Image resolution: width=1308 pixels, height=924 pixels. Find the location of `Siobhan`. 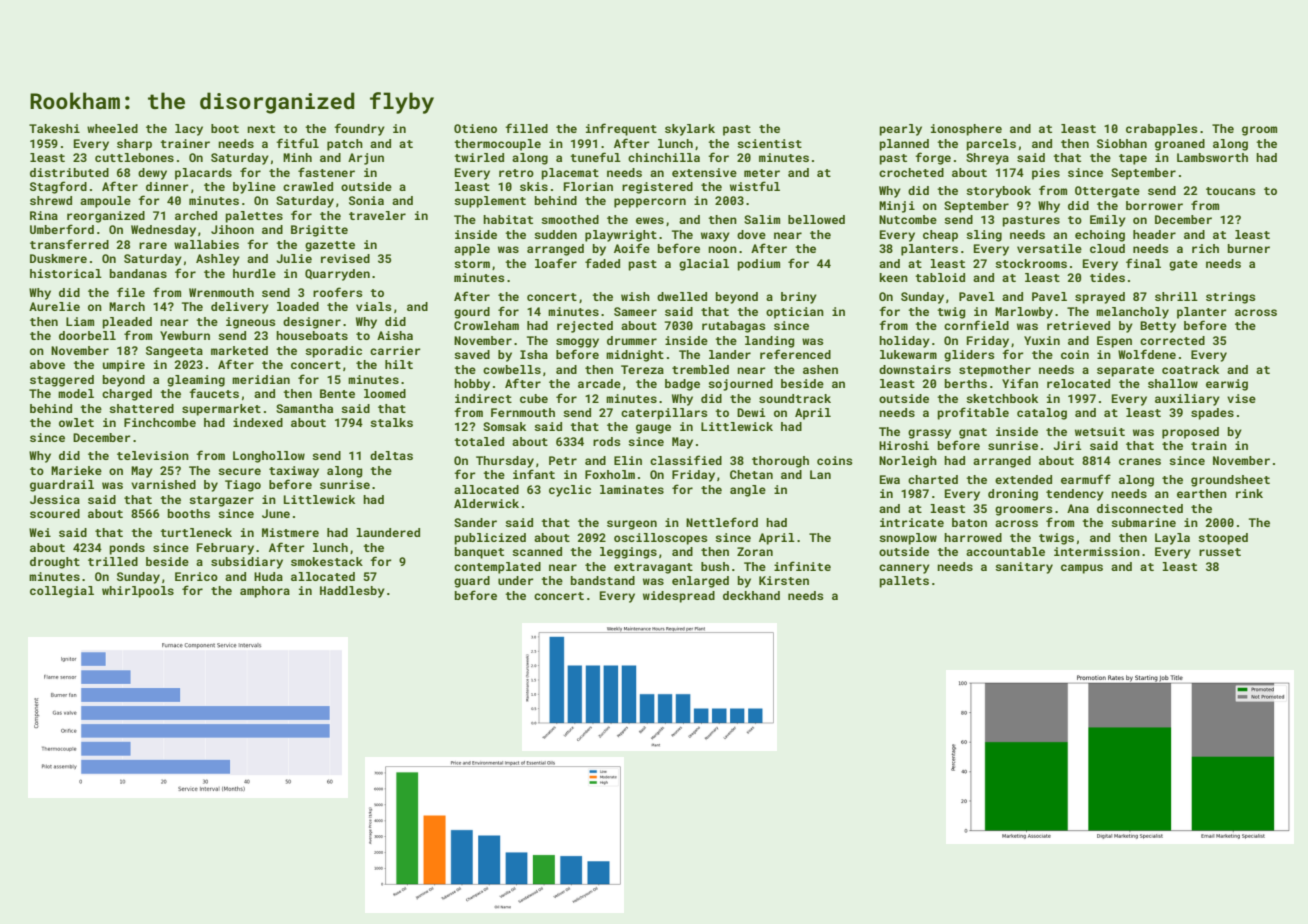

Siobhan is located at coordinates (1122, 143).
